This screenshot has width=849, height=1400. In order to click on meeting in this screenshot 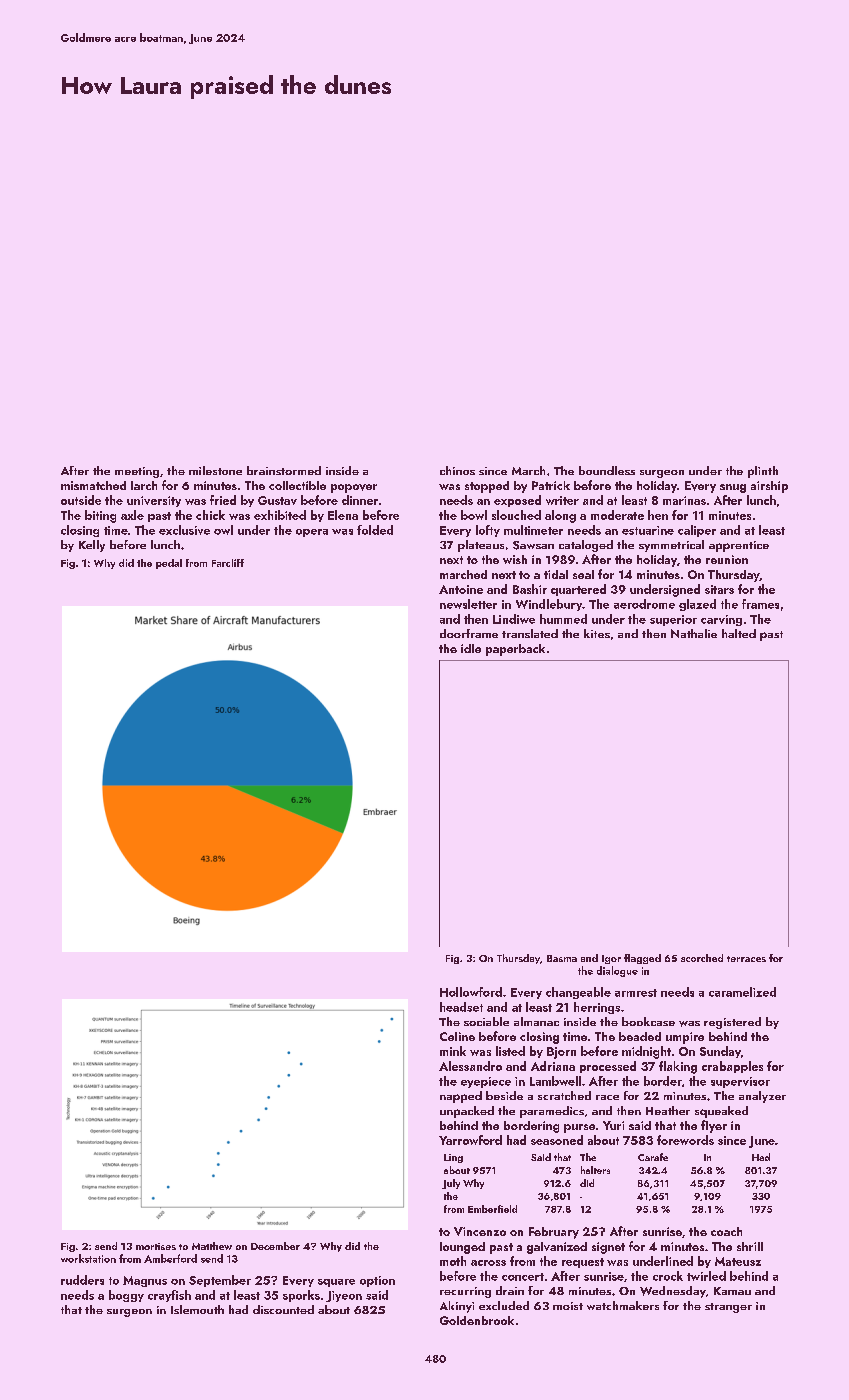, I will do `click(137, 472)`.
